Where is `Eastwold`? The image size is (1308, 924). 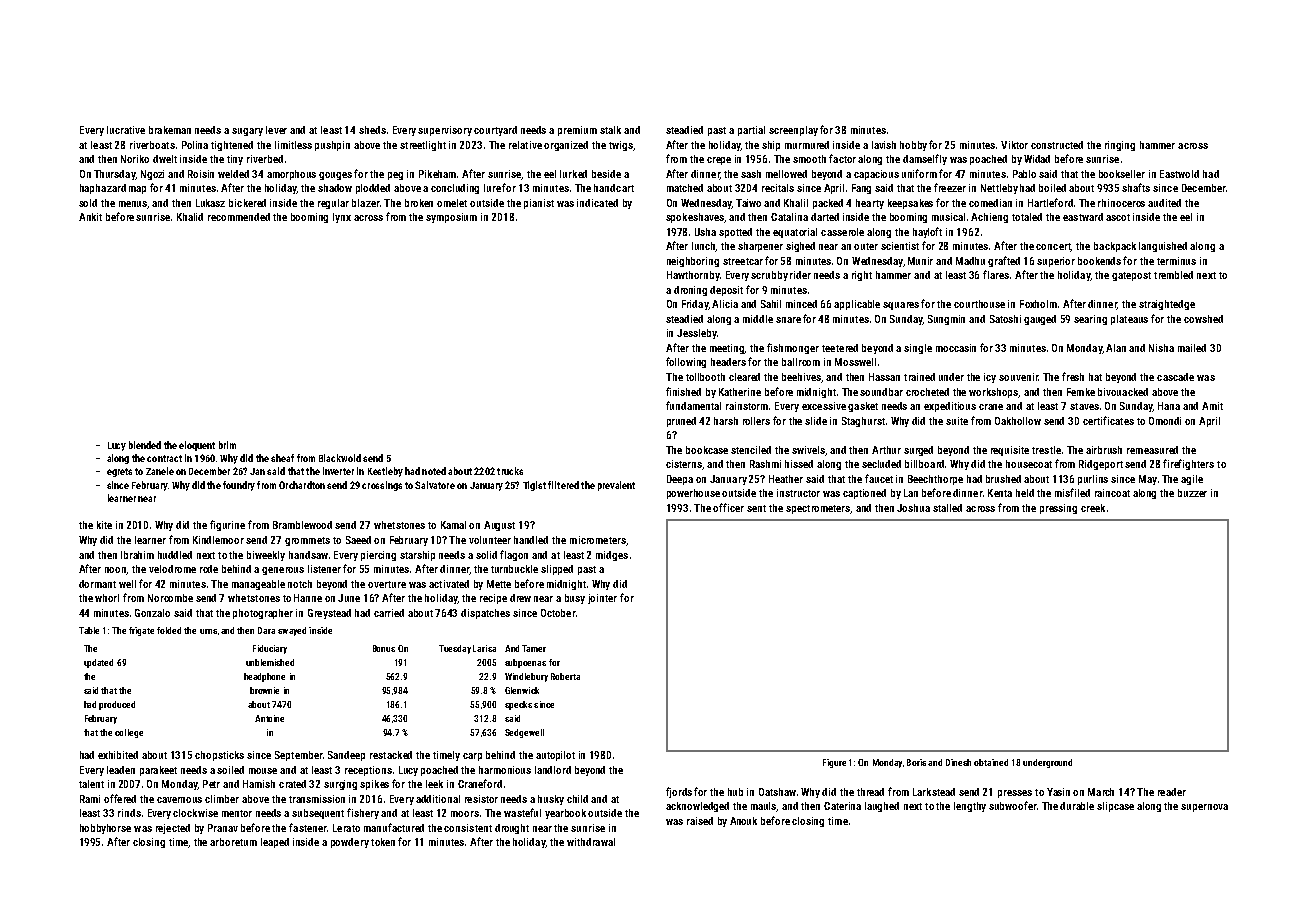
Eastwold is located at coordinates (1179, 174).
